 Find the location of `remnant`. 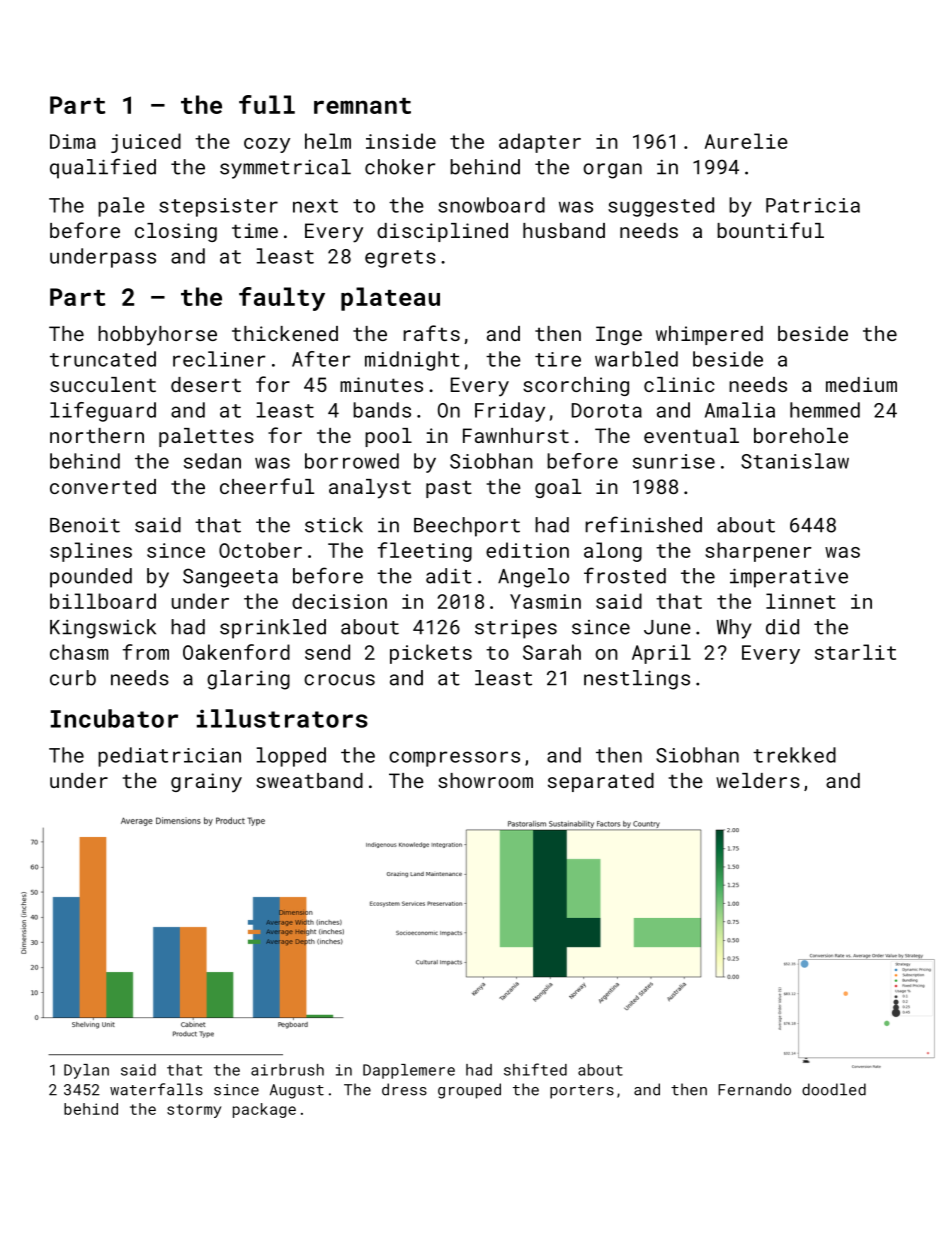

remnant is located at coordinates (362, 106).
